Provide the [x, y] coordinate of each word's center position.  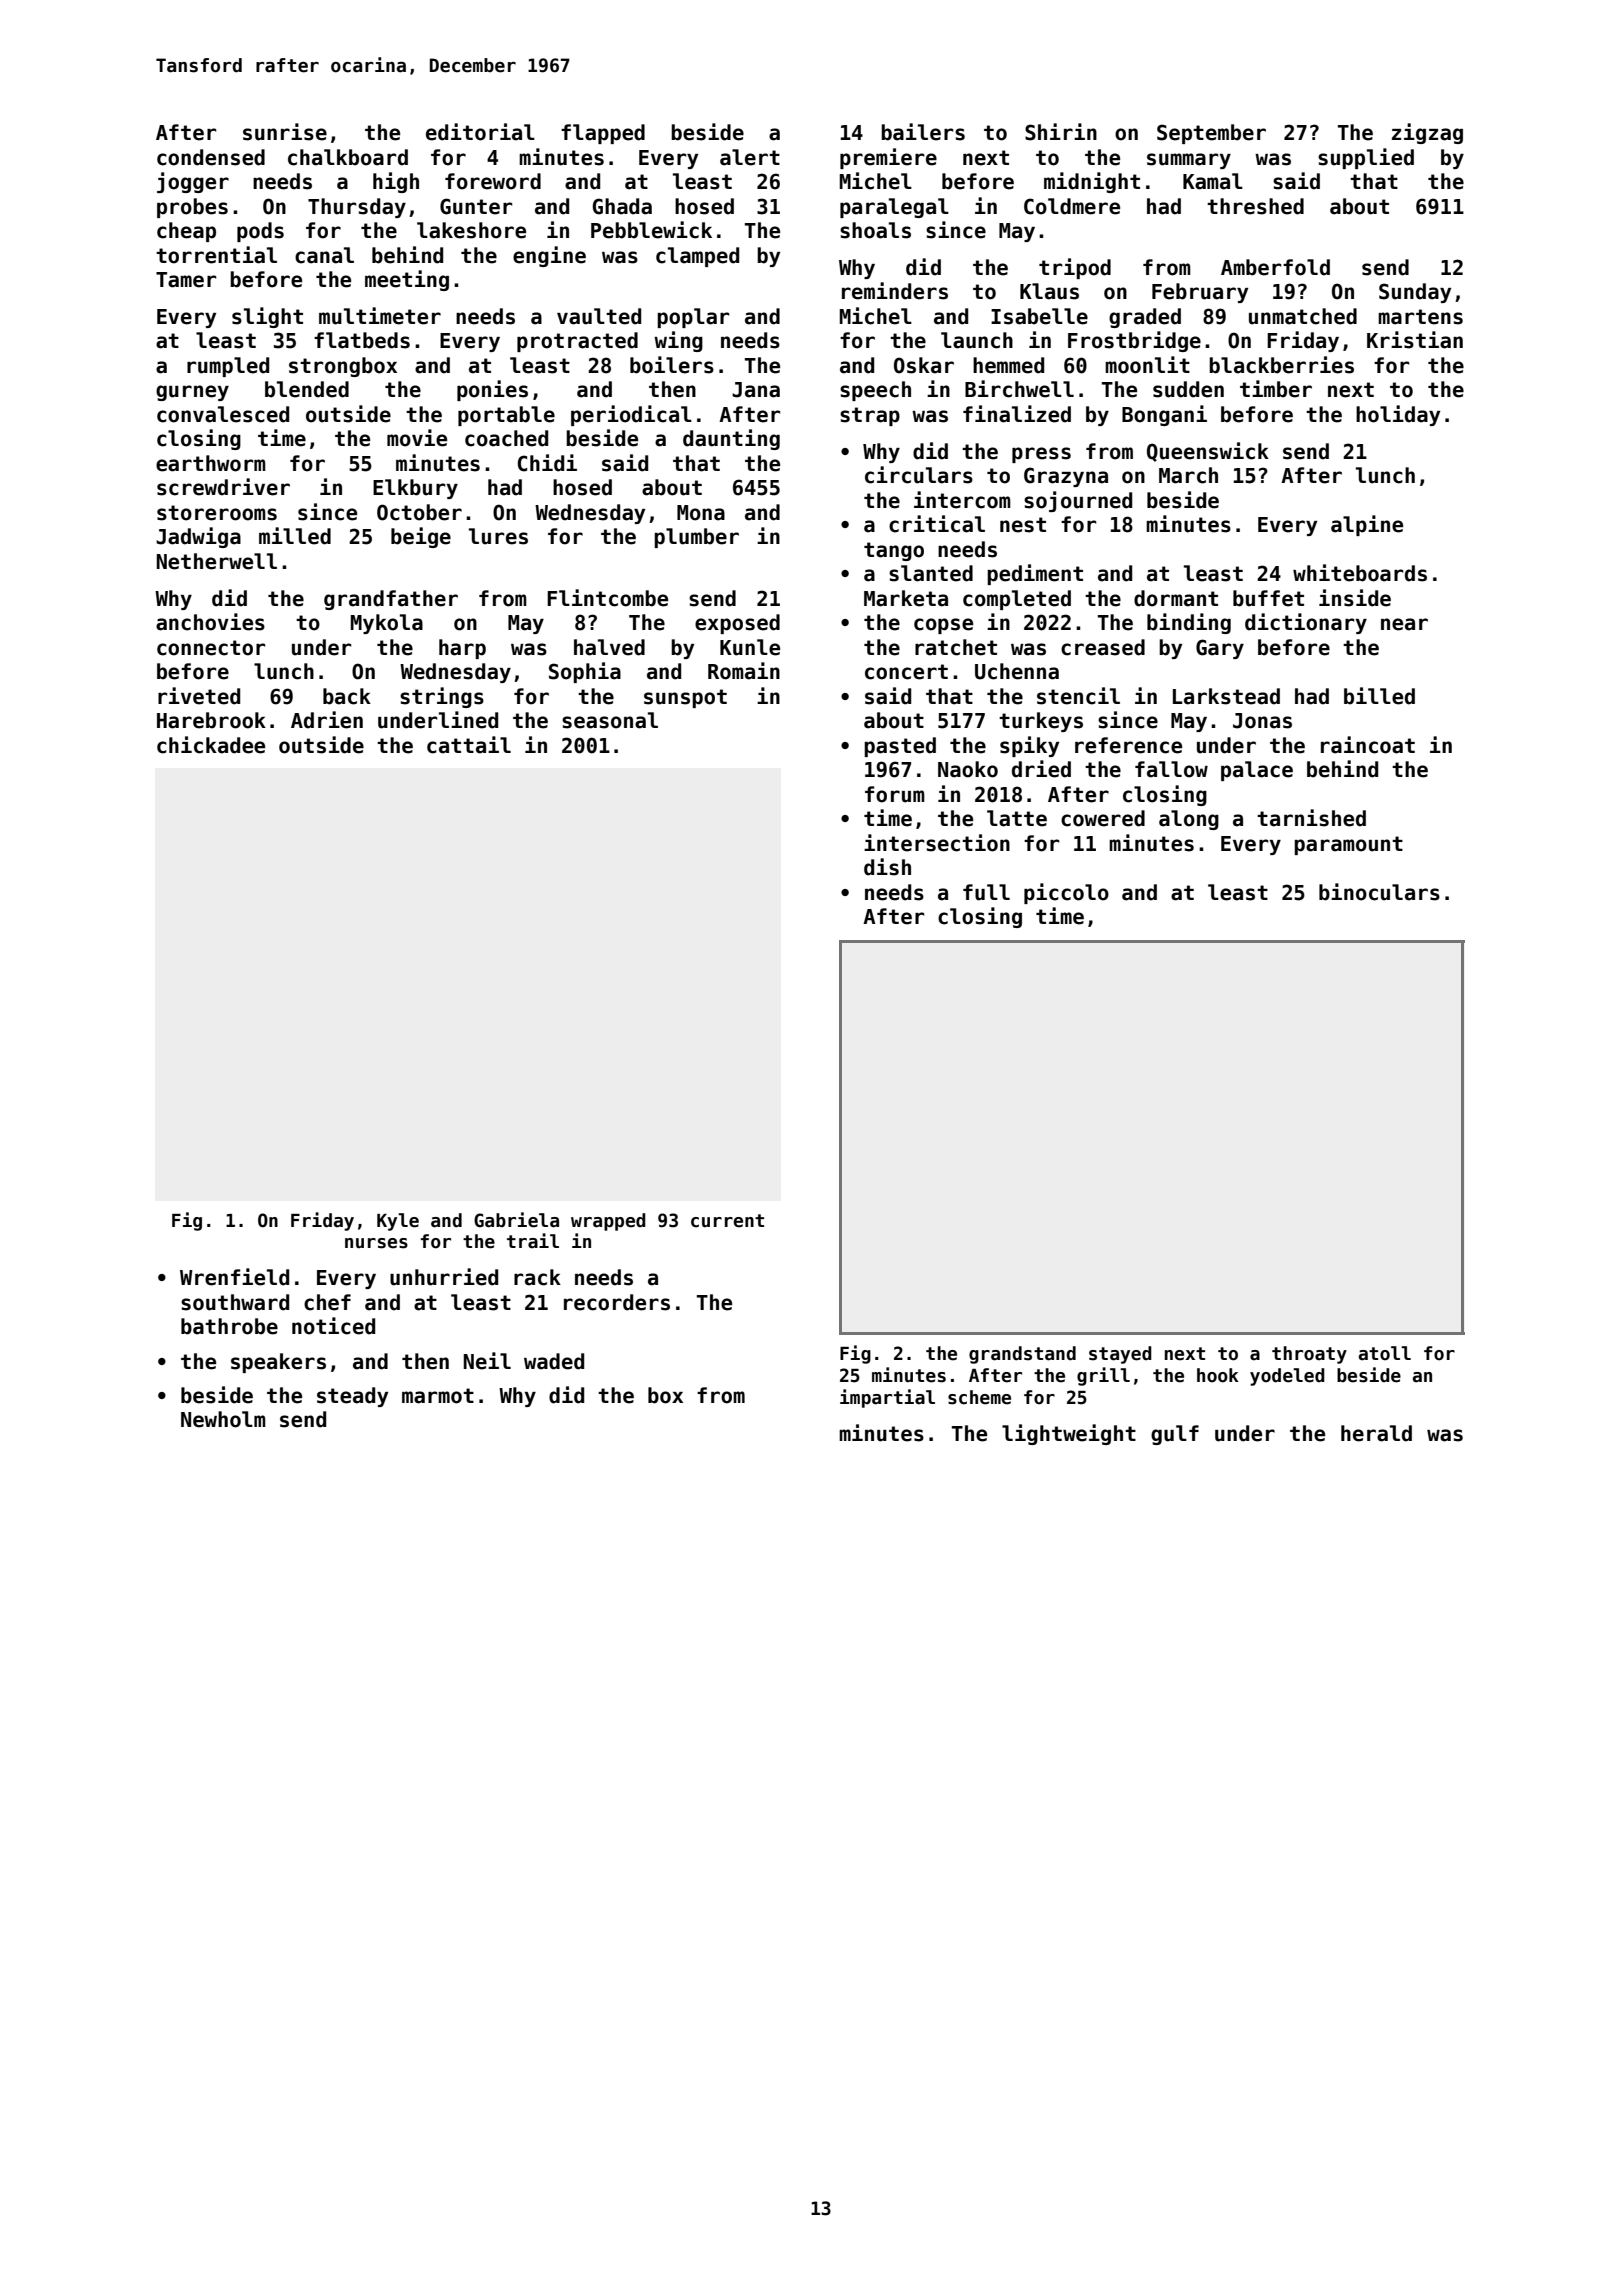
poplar [693, 318]
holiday [1398, 415]
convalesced [223, 414]
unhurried [444, 1277]
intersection [937, 843]
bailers [923, 132]
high [396, 182]
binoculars [1379, 892]
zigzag [1427, 133]
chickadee [211, 745]
